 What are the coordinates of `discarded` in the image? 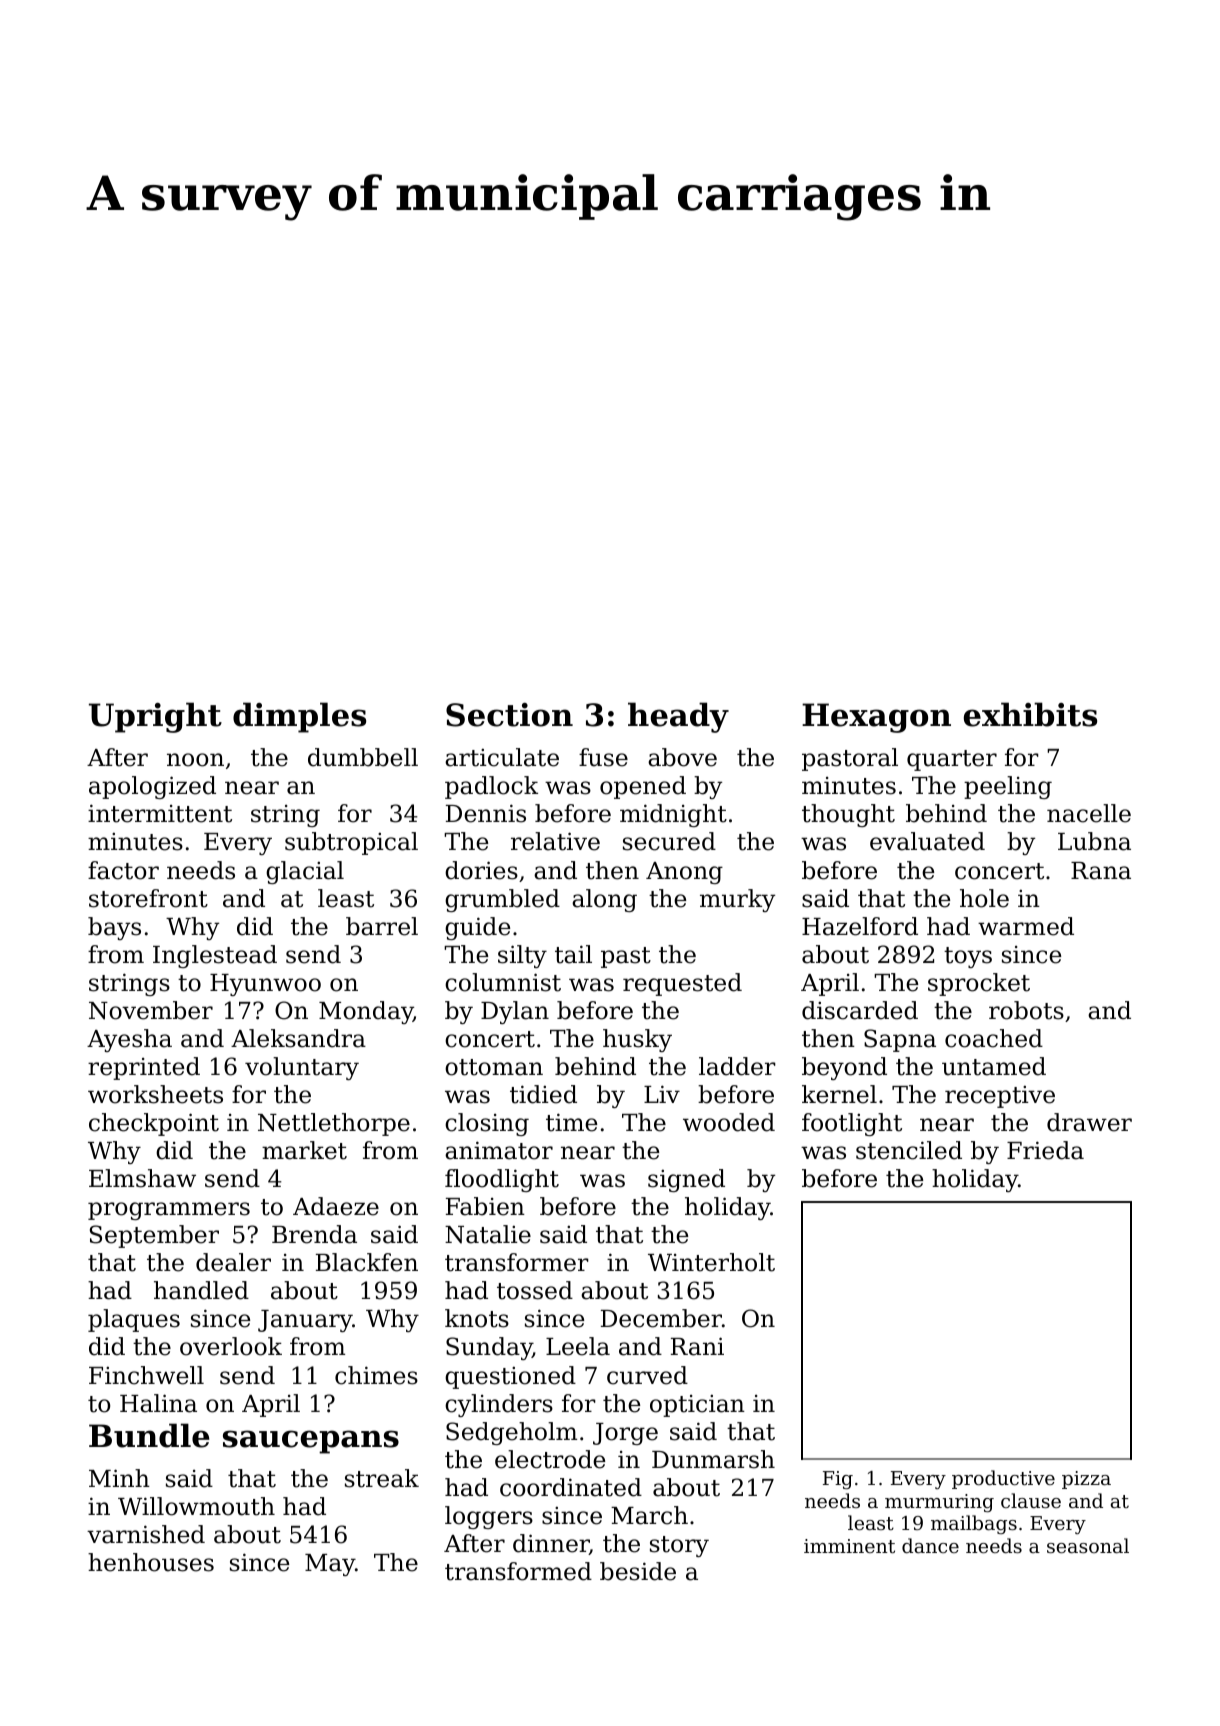 It's located at (860, 1010).
